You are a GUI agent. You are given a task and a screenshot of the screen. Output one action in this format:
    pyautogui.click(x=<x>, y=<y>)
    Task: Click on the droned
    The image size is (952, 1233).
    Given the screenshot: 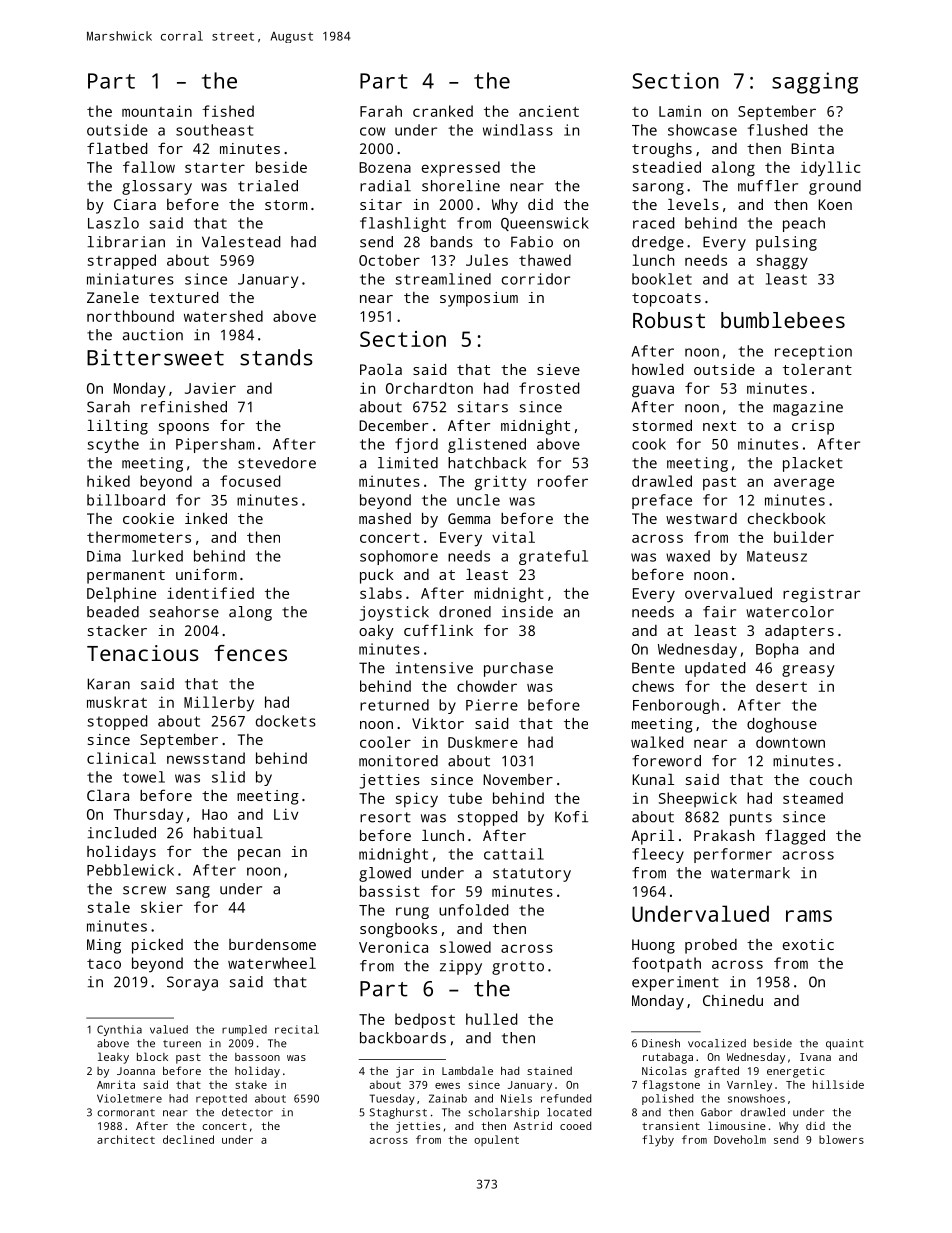 What is the action you would take?
    pyautogui.click(x=465, y=612)
